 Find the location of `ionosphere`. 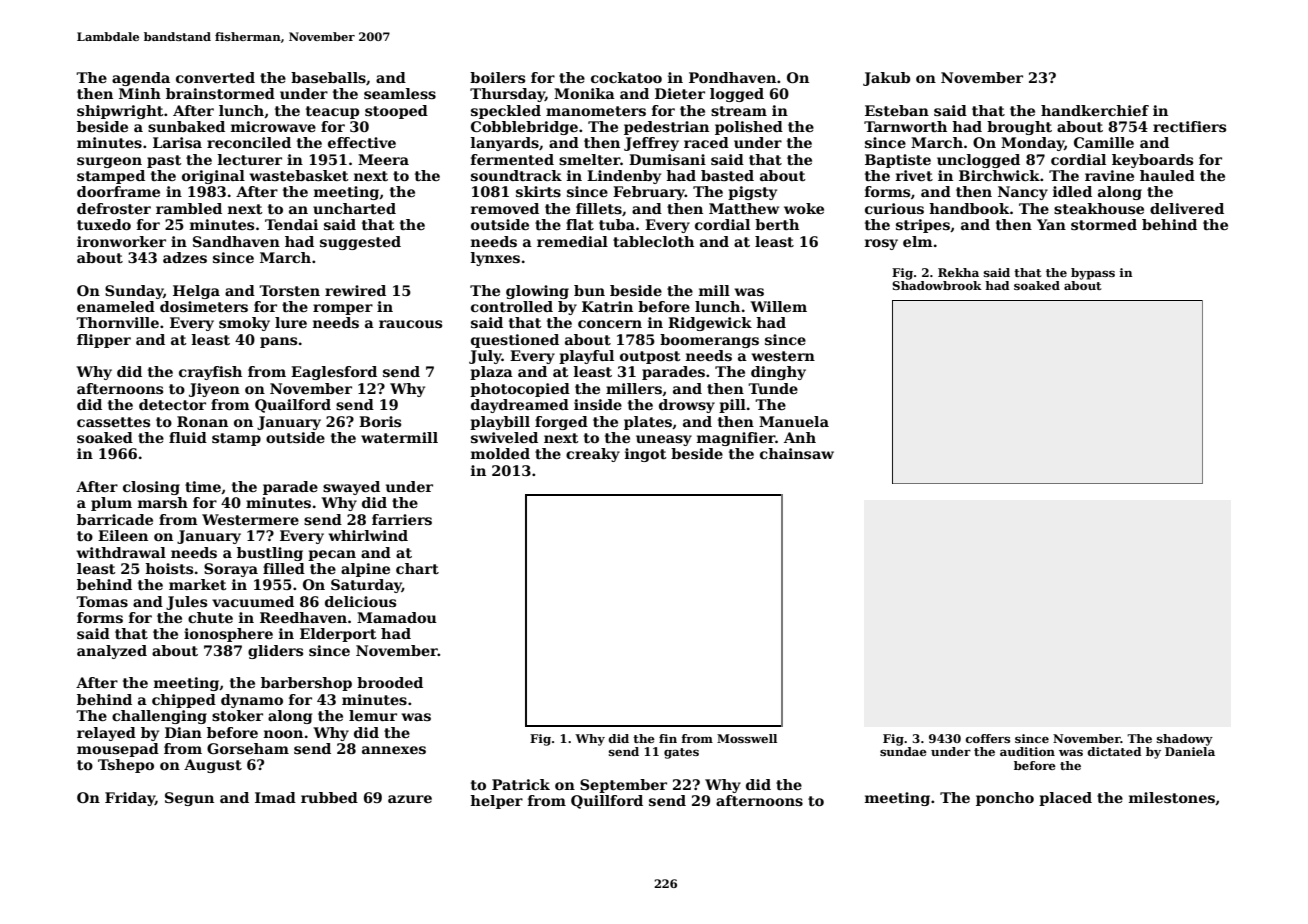

ionosphere is located at coordinates (228, 635).
